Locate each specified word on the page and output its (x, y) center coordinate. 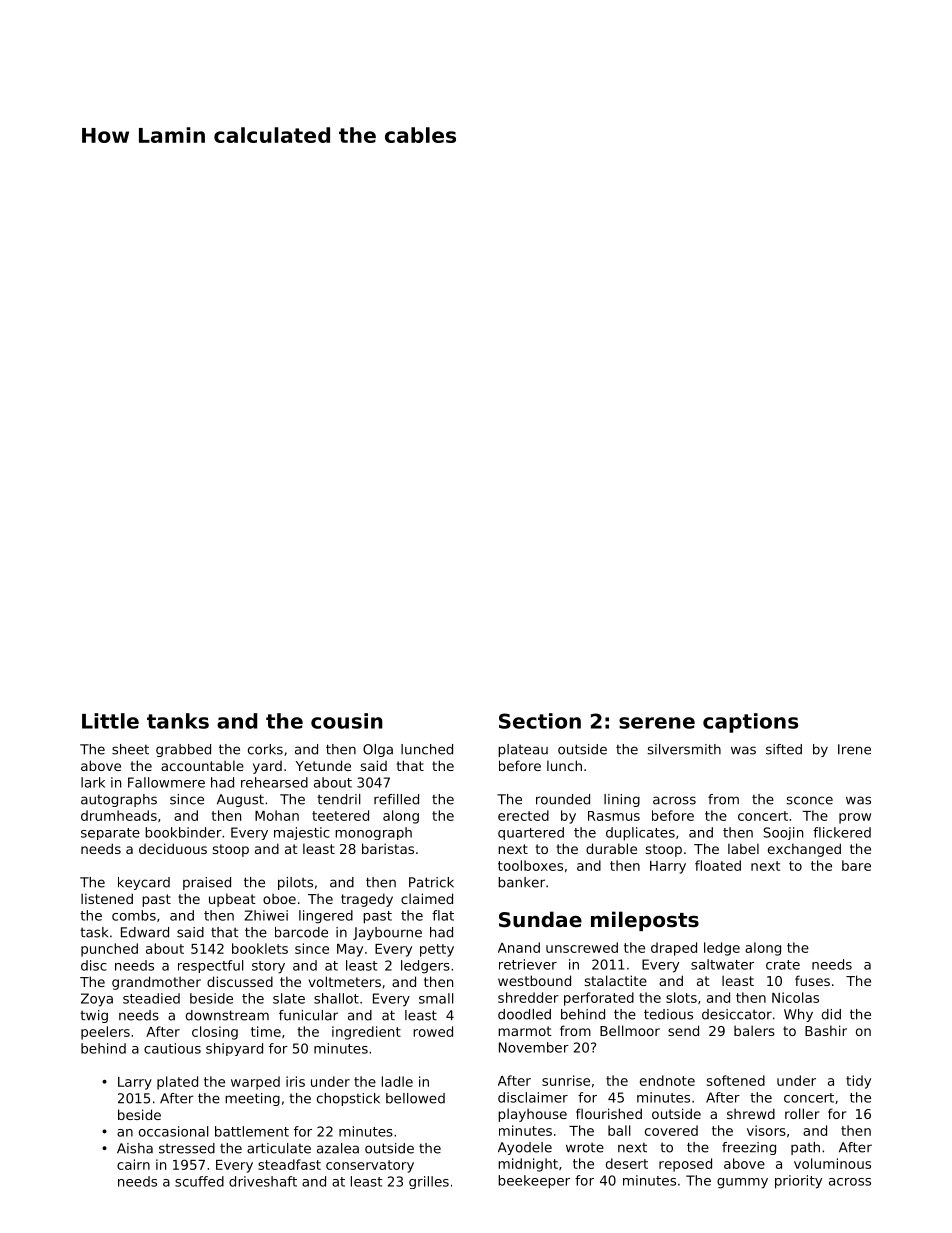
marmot (525, 1031)
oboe (279, 898)
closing (215, 1033)
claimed (427, 898)
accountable (202, 765)
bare (856, 865)
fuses (812, 980)
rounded (563, 799)
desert (627, 1163)
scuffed (199, 1181)
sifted (784, 749)
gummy (742, 1183)
